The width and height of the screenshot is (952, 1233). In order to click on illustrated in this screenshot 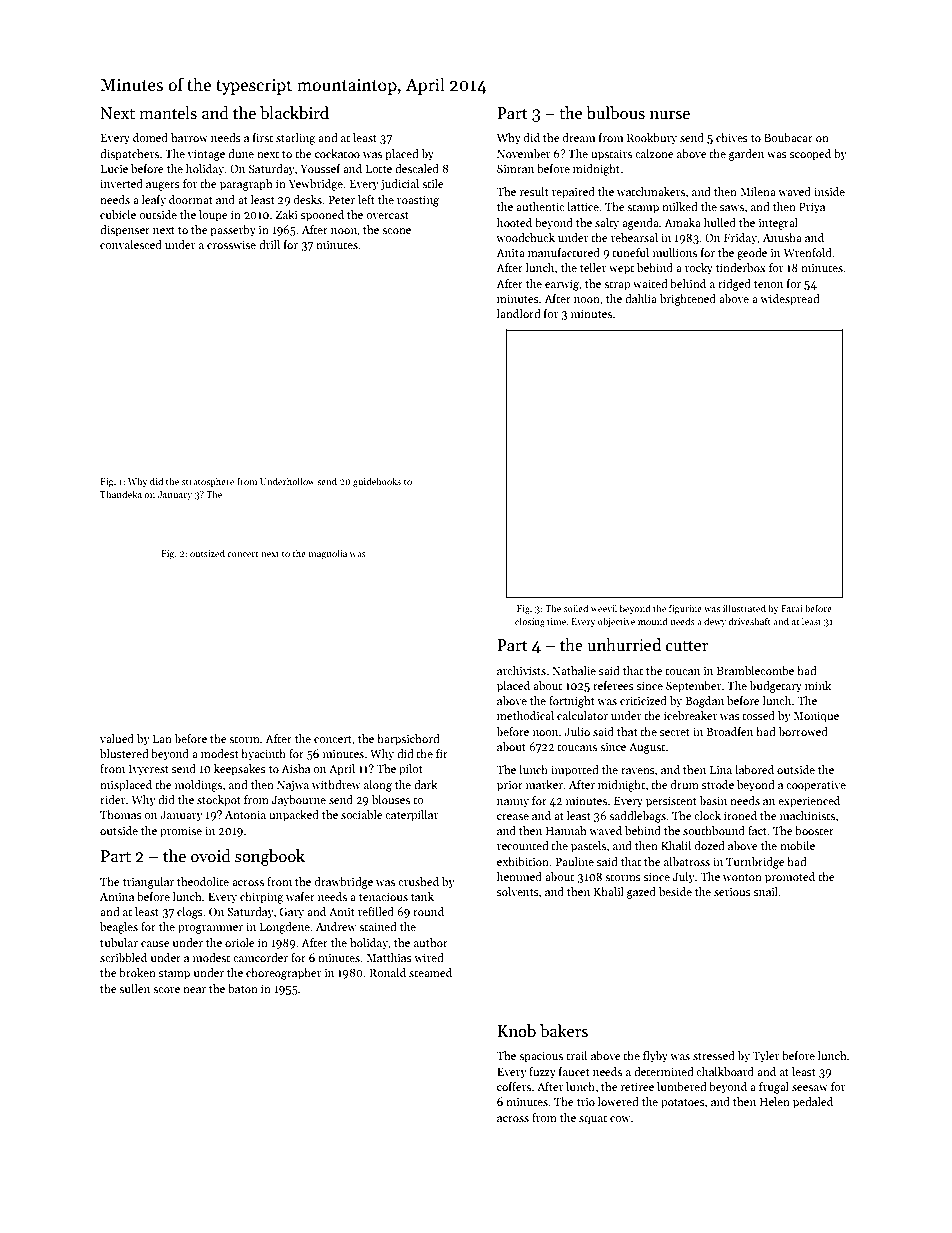, I will do `click(744, 608)`.
